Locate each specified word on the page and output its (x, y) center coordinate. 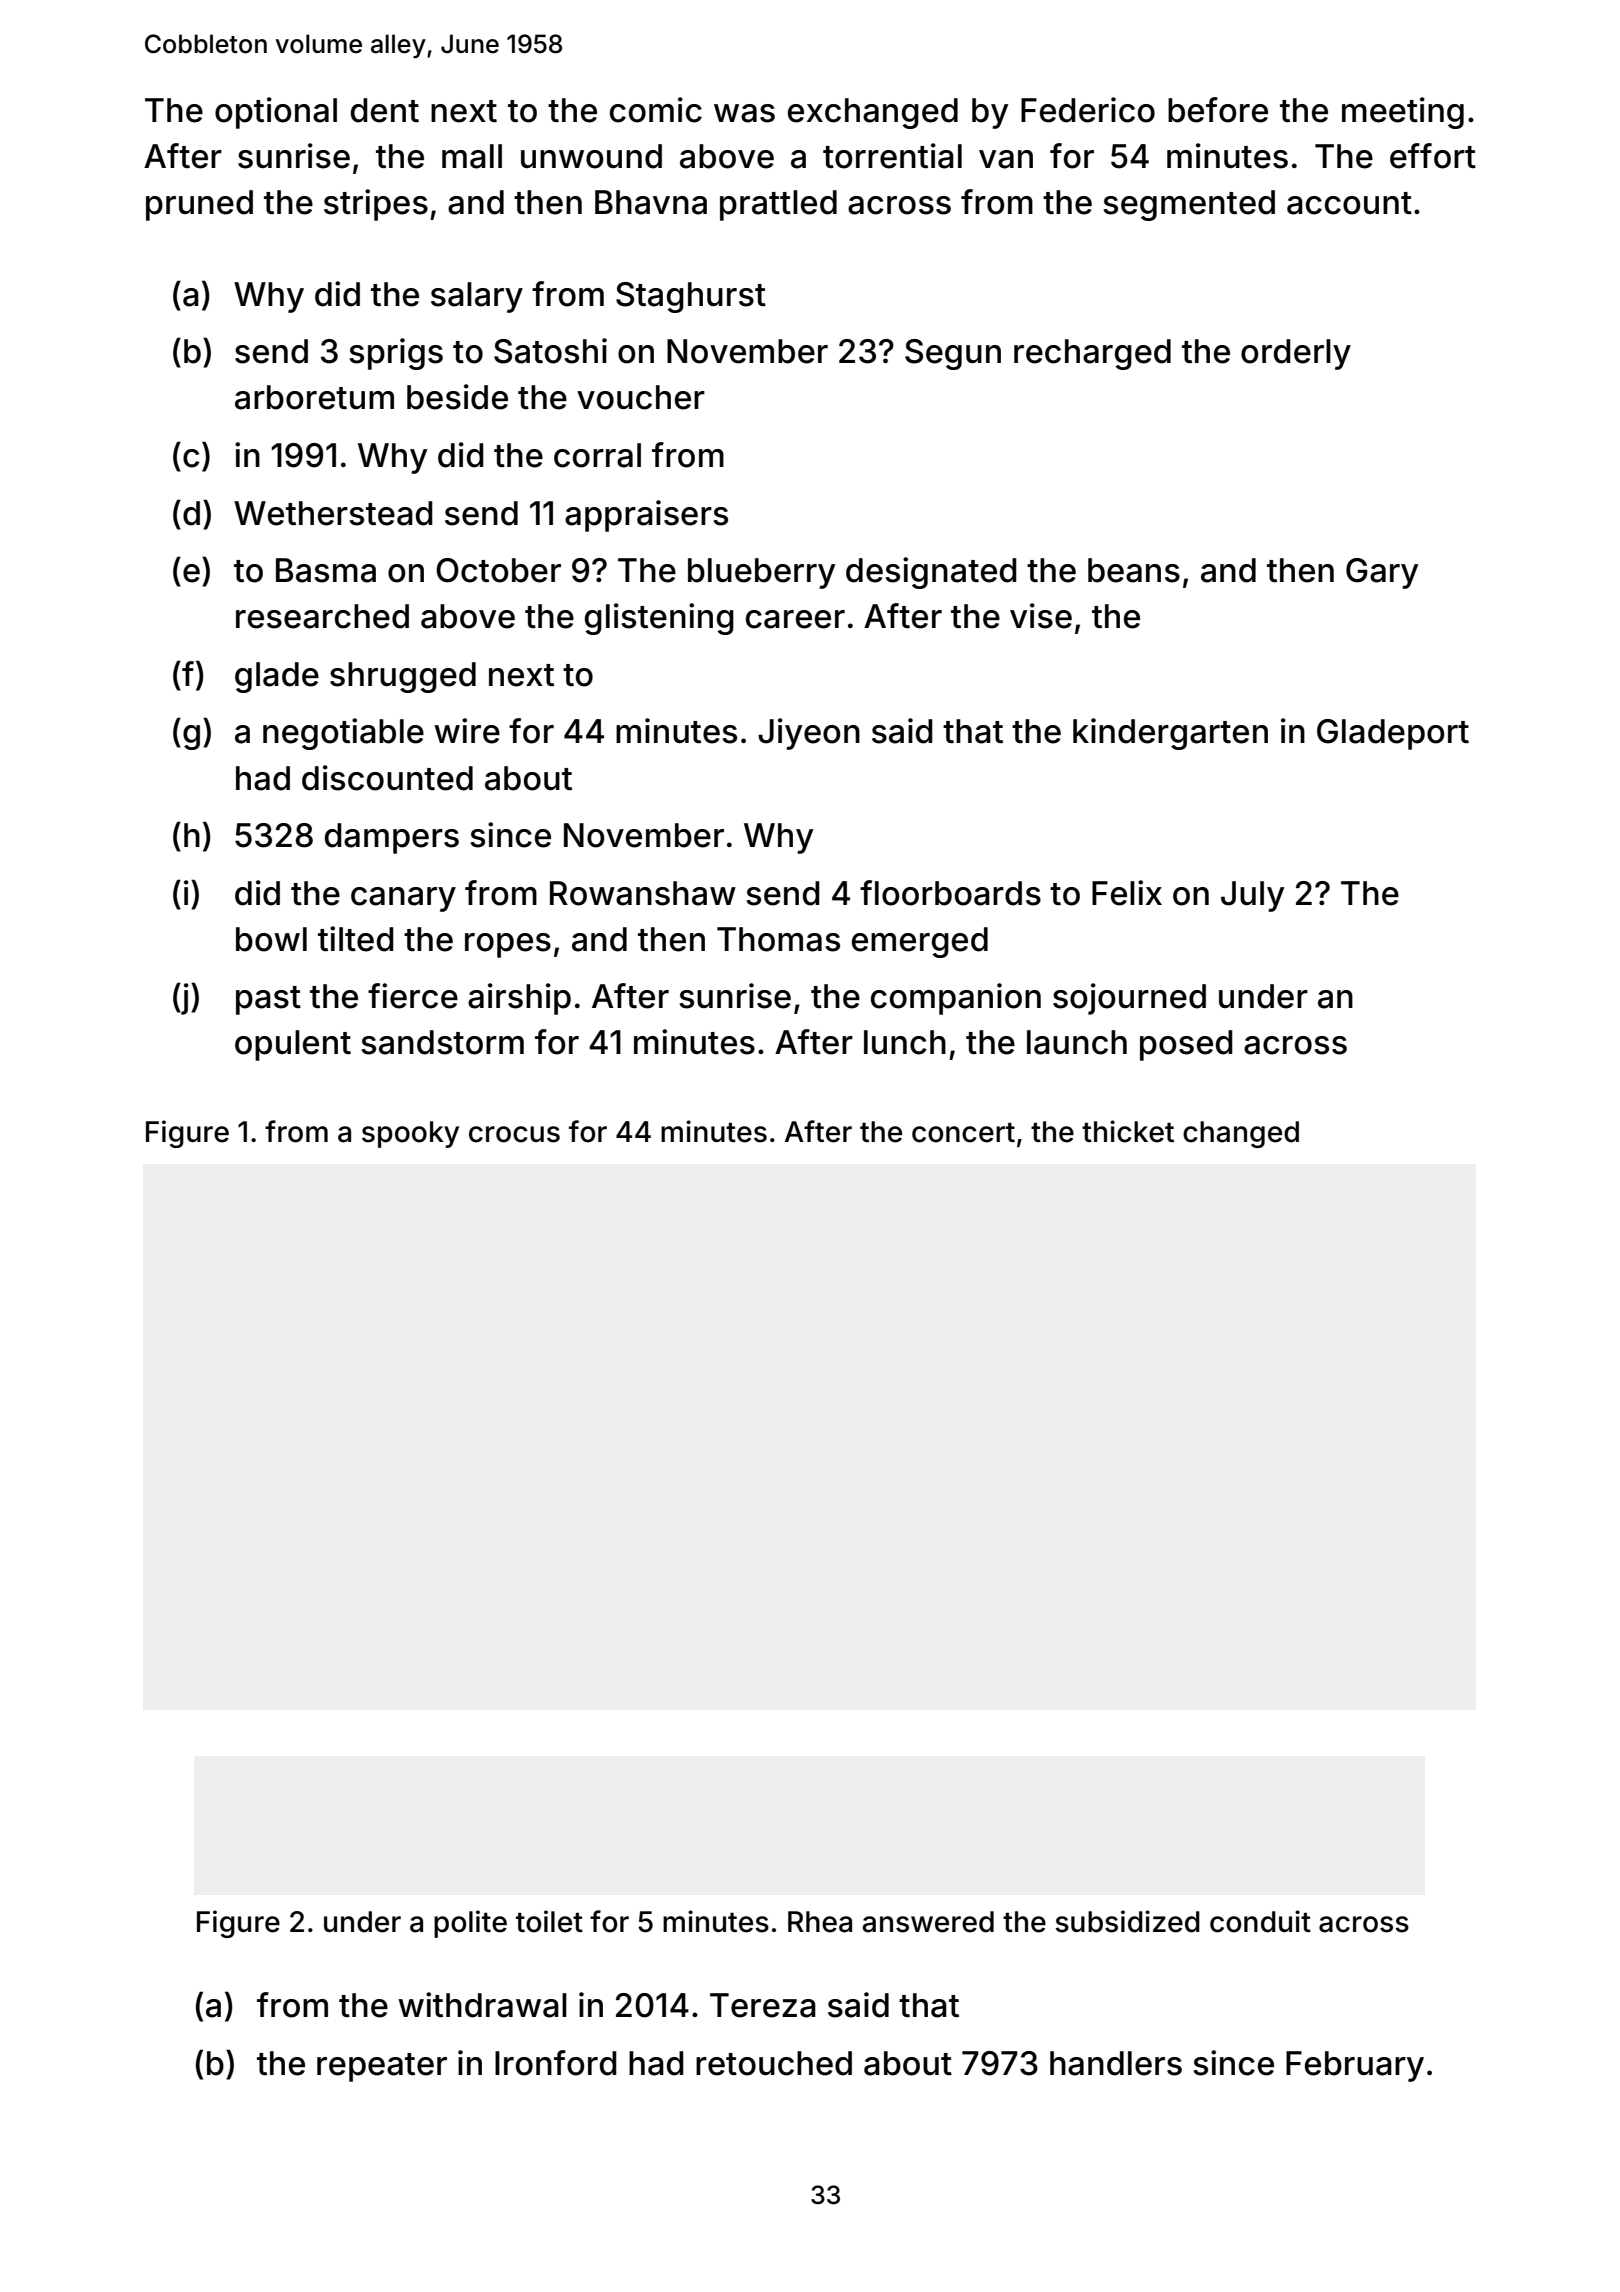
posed (1186, 1045)
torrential (892, 156)
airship (519, 999)
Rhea (820, 1922)
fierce (413, 996)
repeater (382, 2067)
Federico (1088, 110)
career (795, 619)
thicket (1128, 1131)
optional (276, 113)
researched (322, 616)
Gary (1382, 573)
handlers (1116, 2063)
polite (470, 1924)
